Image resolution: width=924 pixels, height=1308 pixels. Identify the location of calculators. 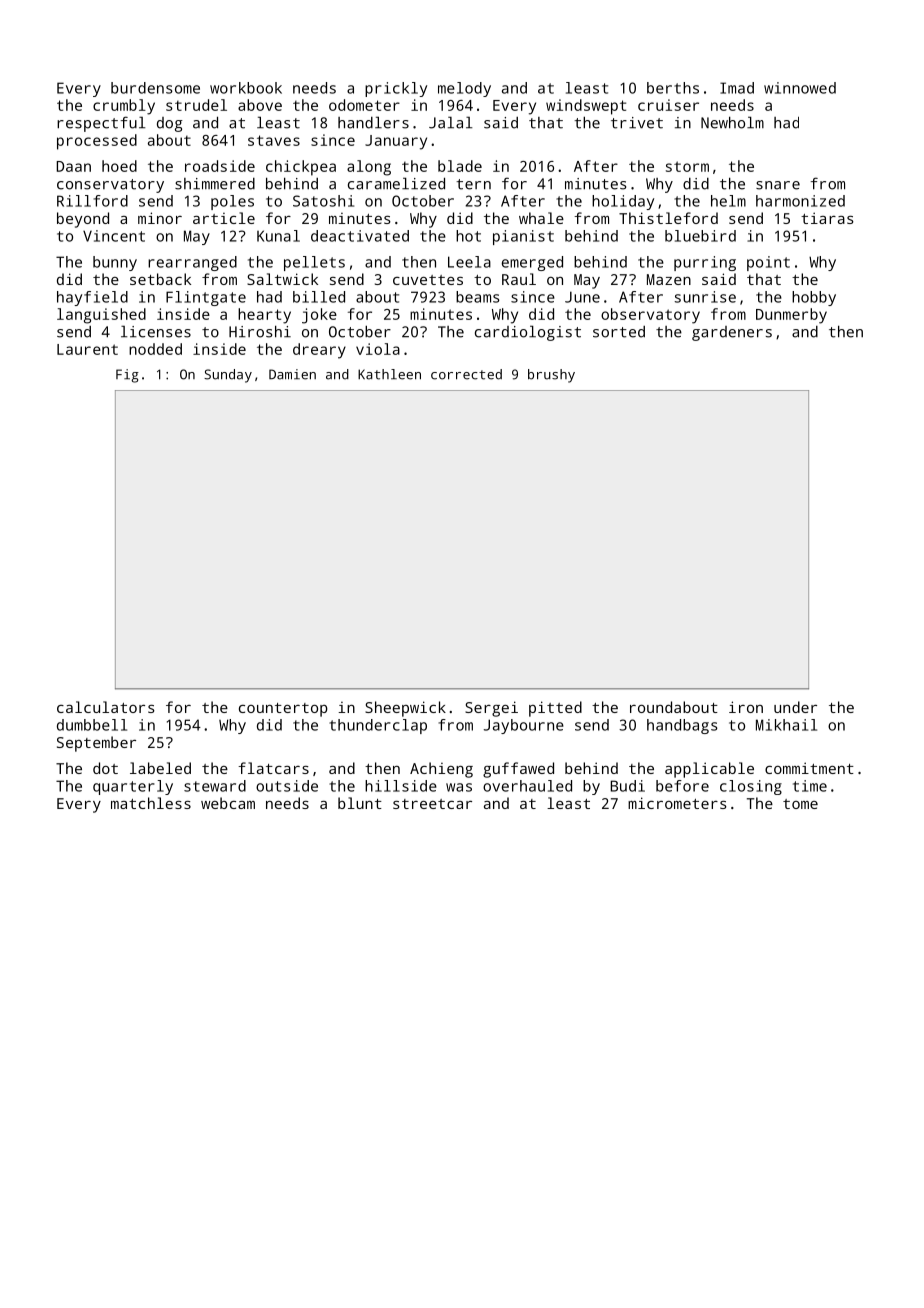
(106, 707).
